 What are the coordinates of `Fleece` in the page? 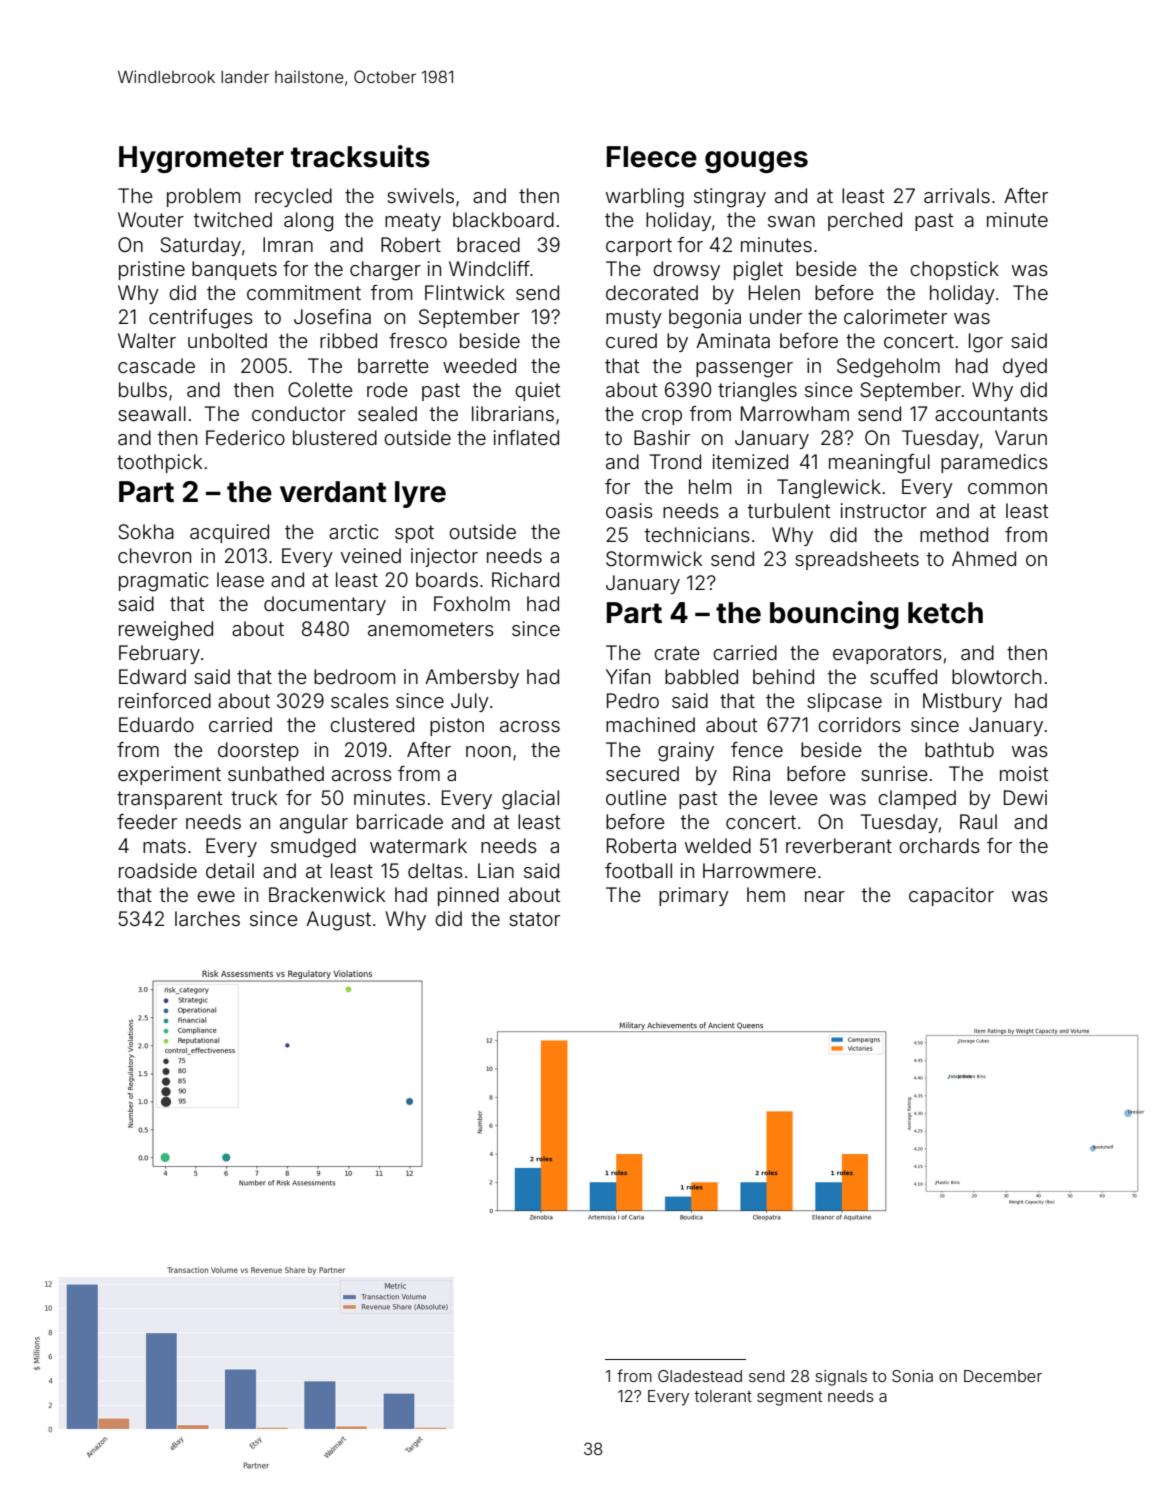 It's located at (652, 157).
